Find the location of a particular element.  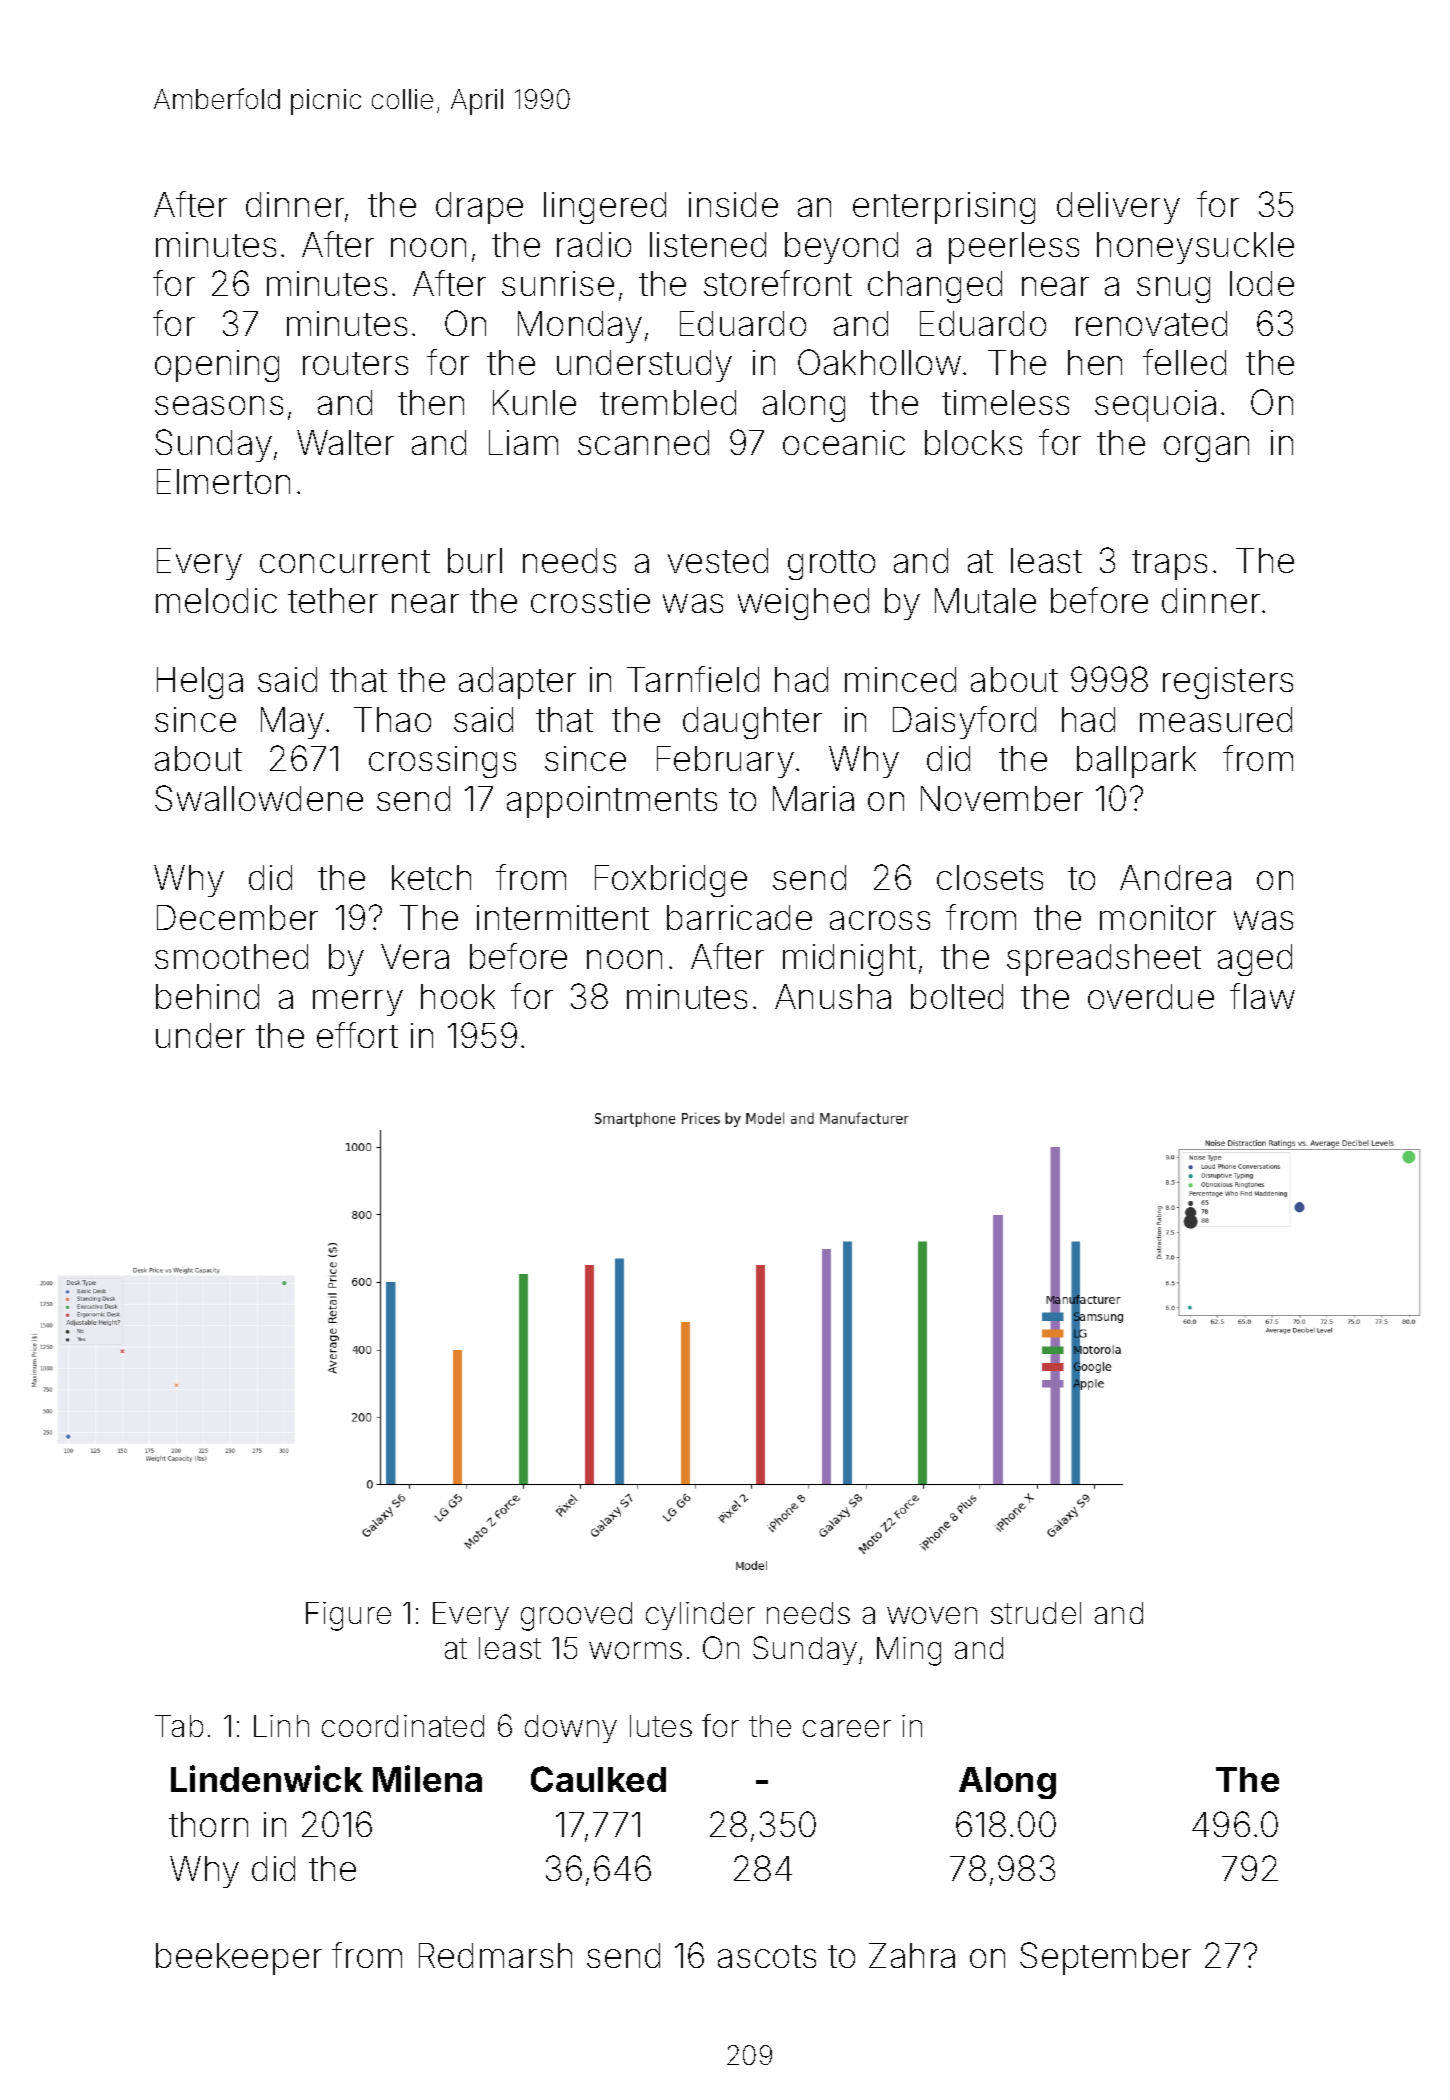

drape is located at coordinates (479, 208).
